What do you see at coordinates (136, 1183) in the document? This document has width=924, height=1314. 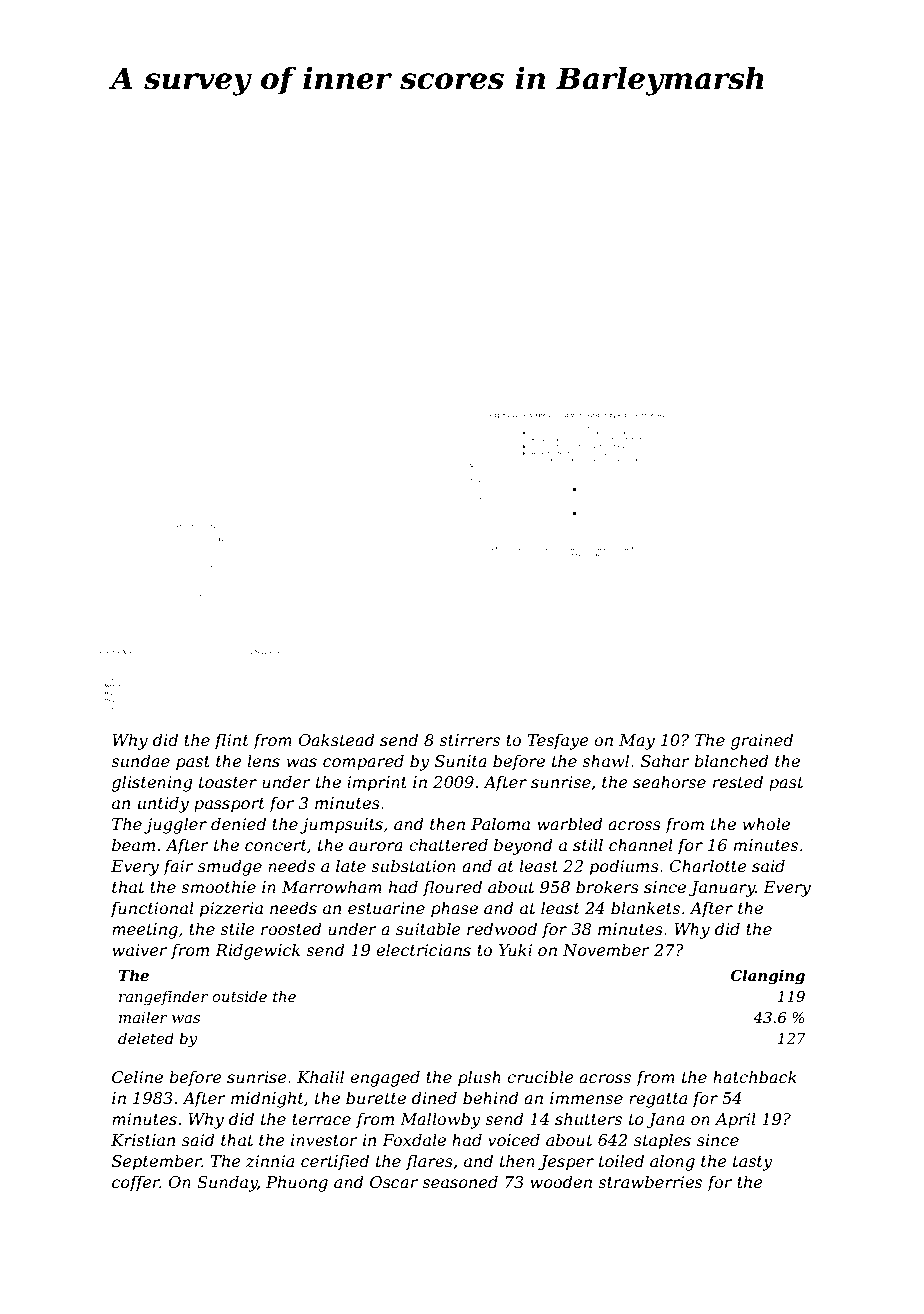 I see `coffer` at bounding box center [136, 1183].
